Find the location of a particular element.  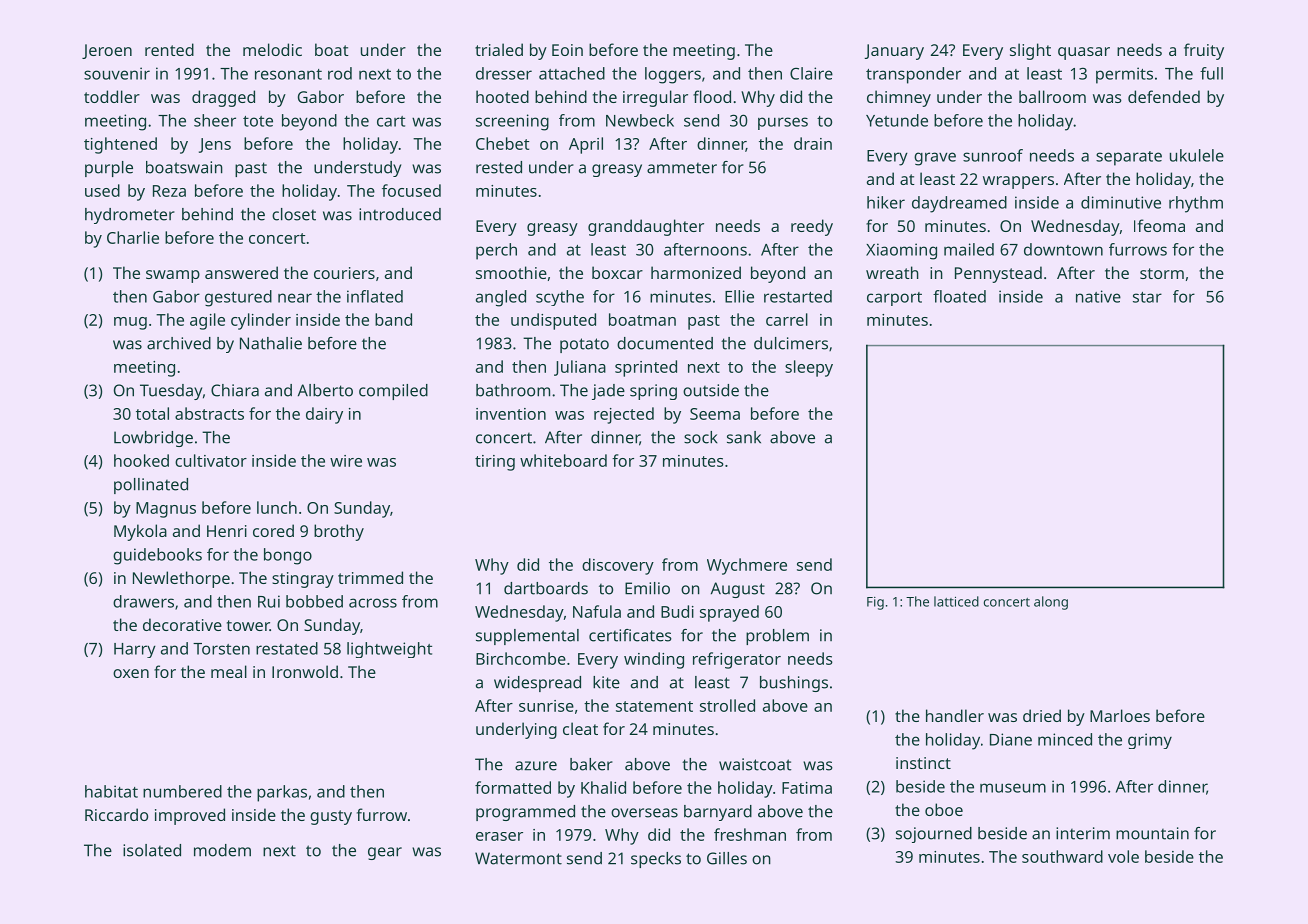

rented is located at coordinates (169, 49).
